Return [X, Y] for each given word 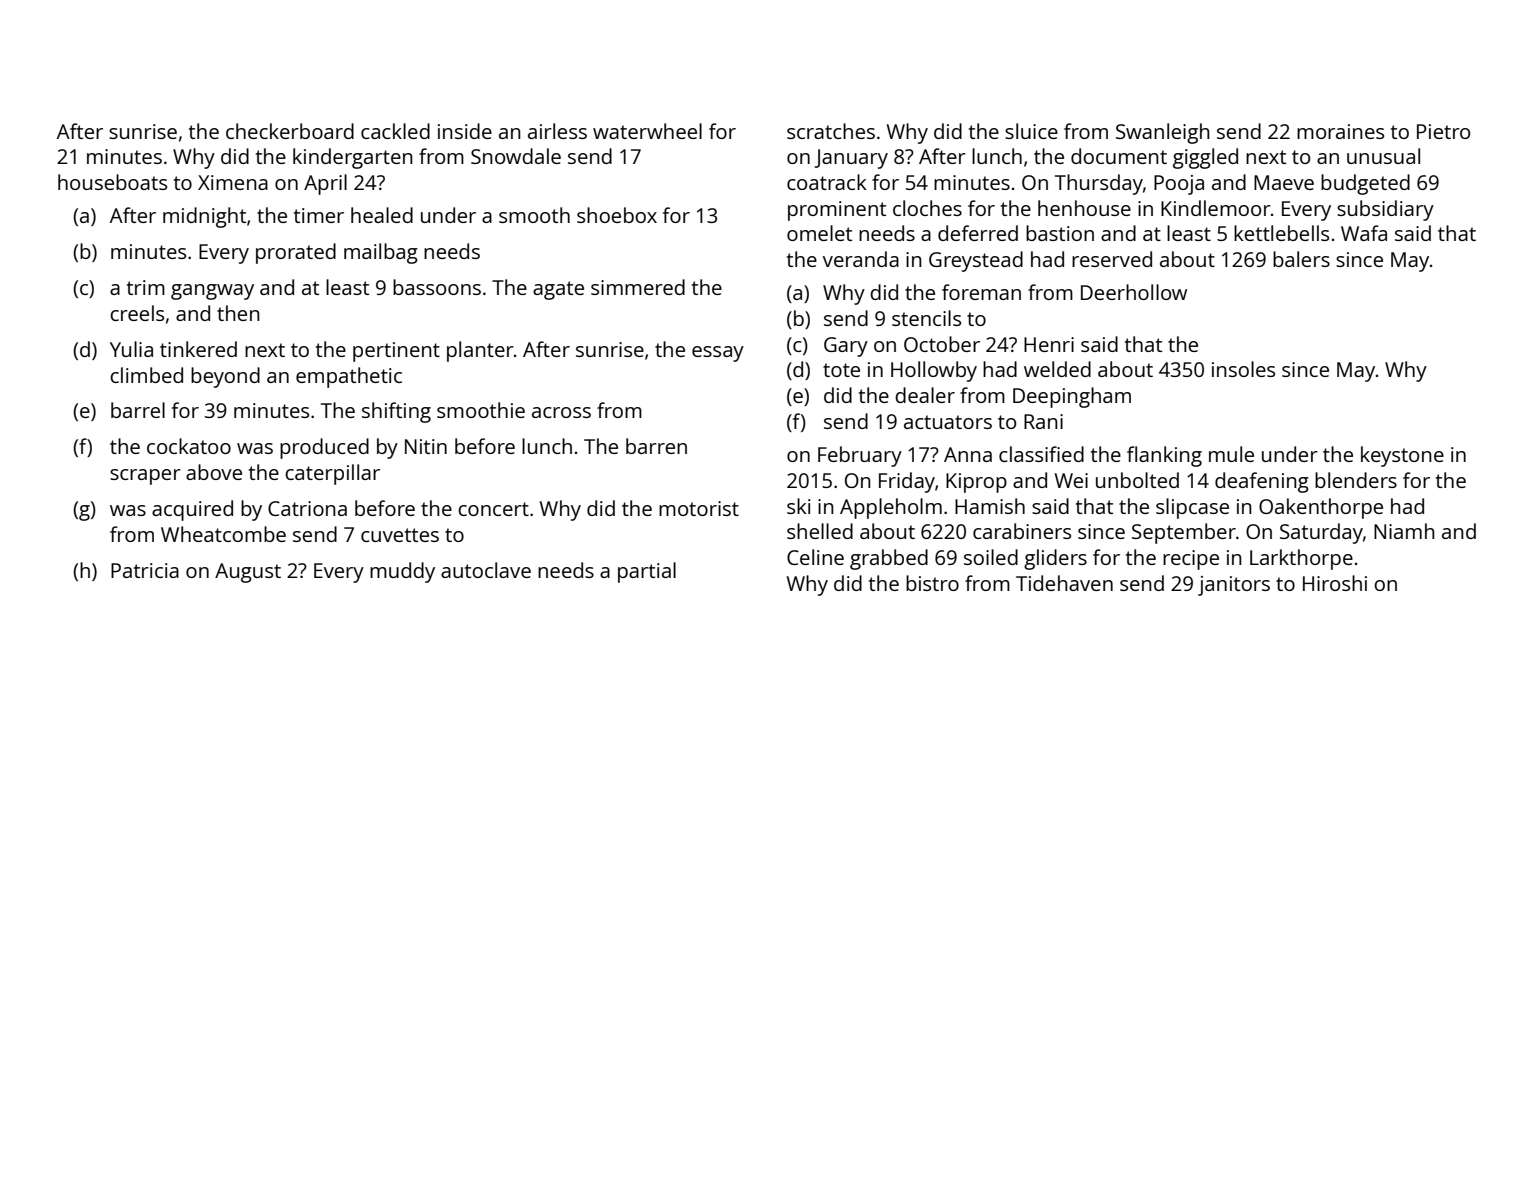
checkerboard [290, 131]
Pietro [1443, 131]
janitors [1234, 586]
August [248, 573]
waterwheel [647, 131]
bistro [932, 583]
